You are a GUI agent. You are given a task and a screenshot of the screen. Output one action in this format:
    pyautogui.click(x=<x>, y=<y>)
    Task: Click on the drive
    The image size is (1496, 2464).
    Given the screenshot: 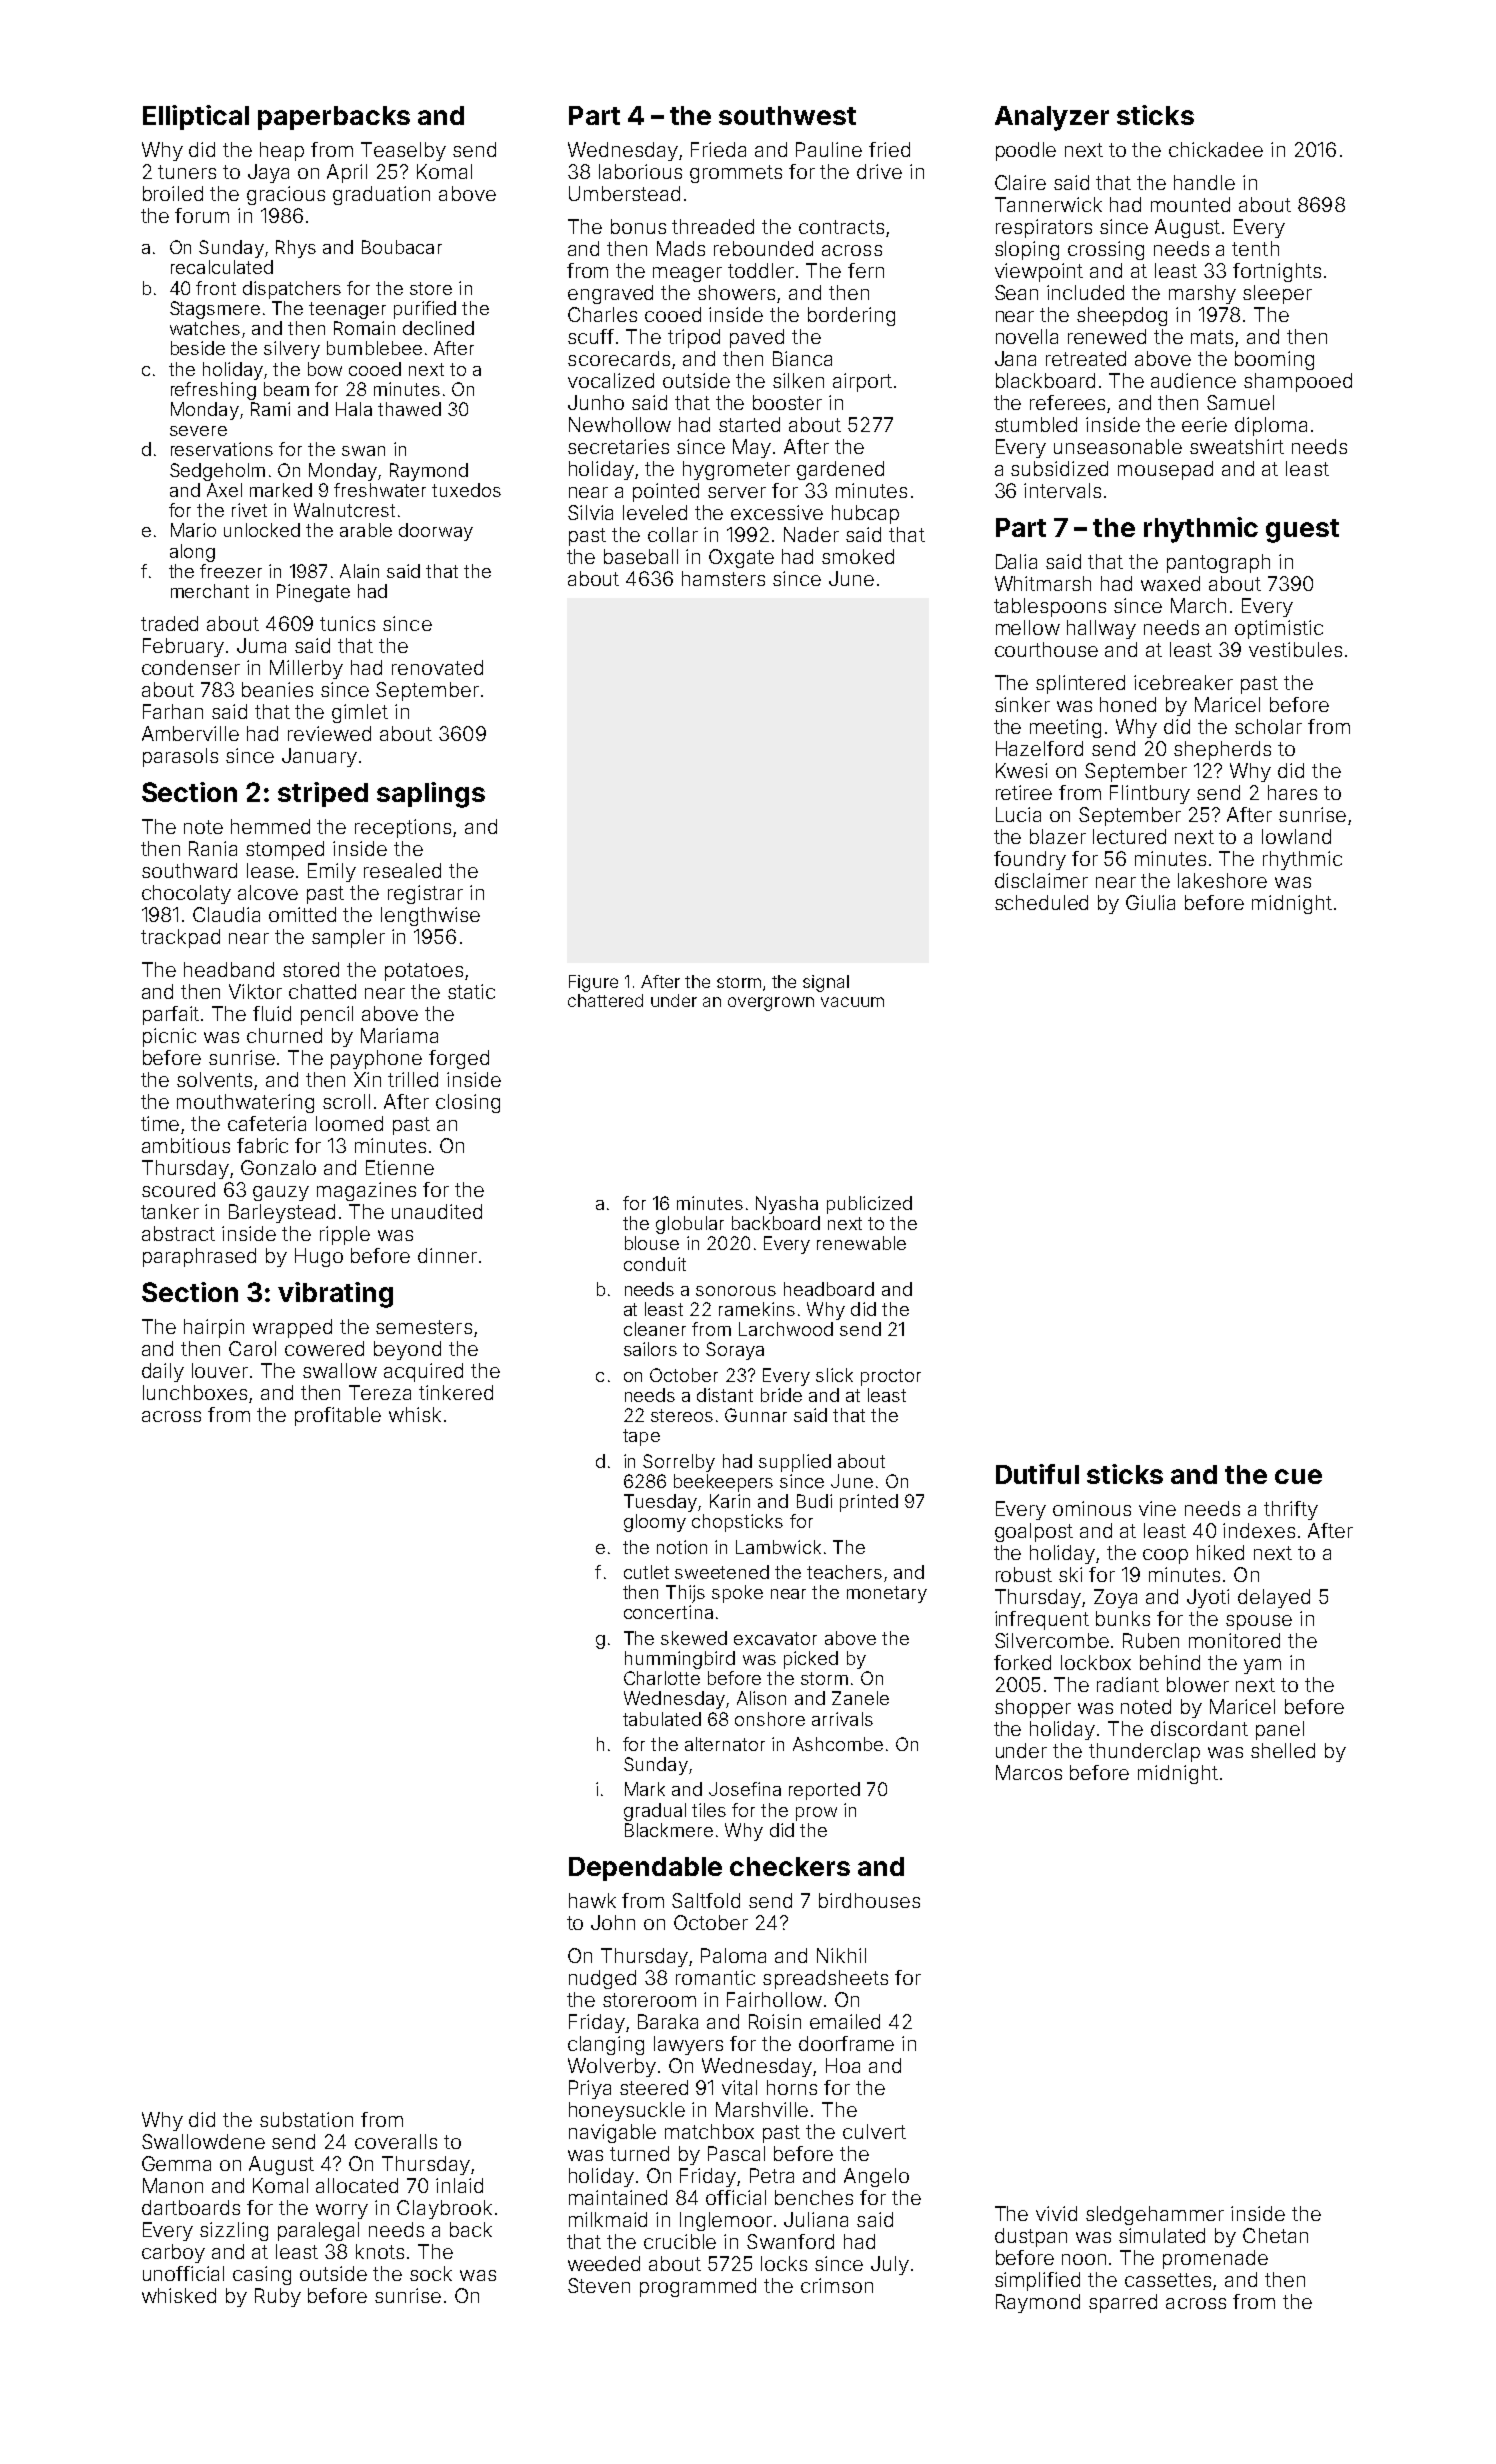 What is the action you would take?
    pyautogui.click(x=879, y=171)
